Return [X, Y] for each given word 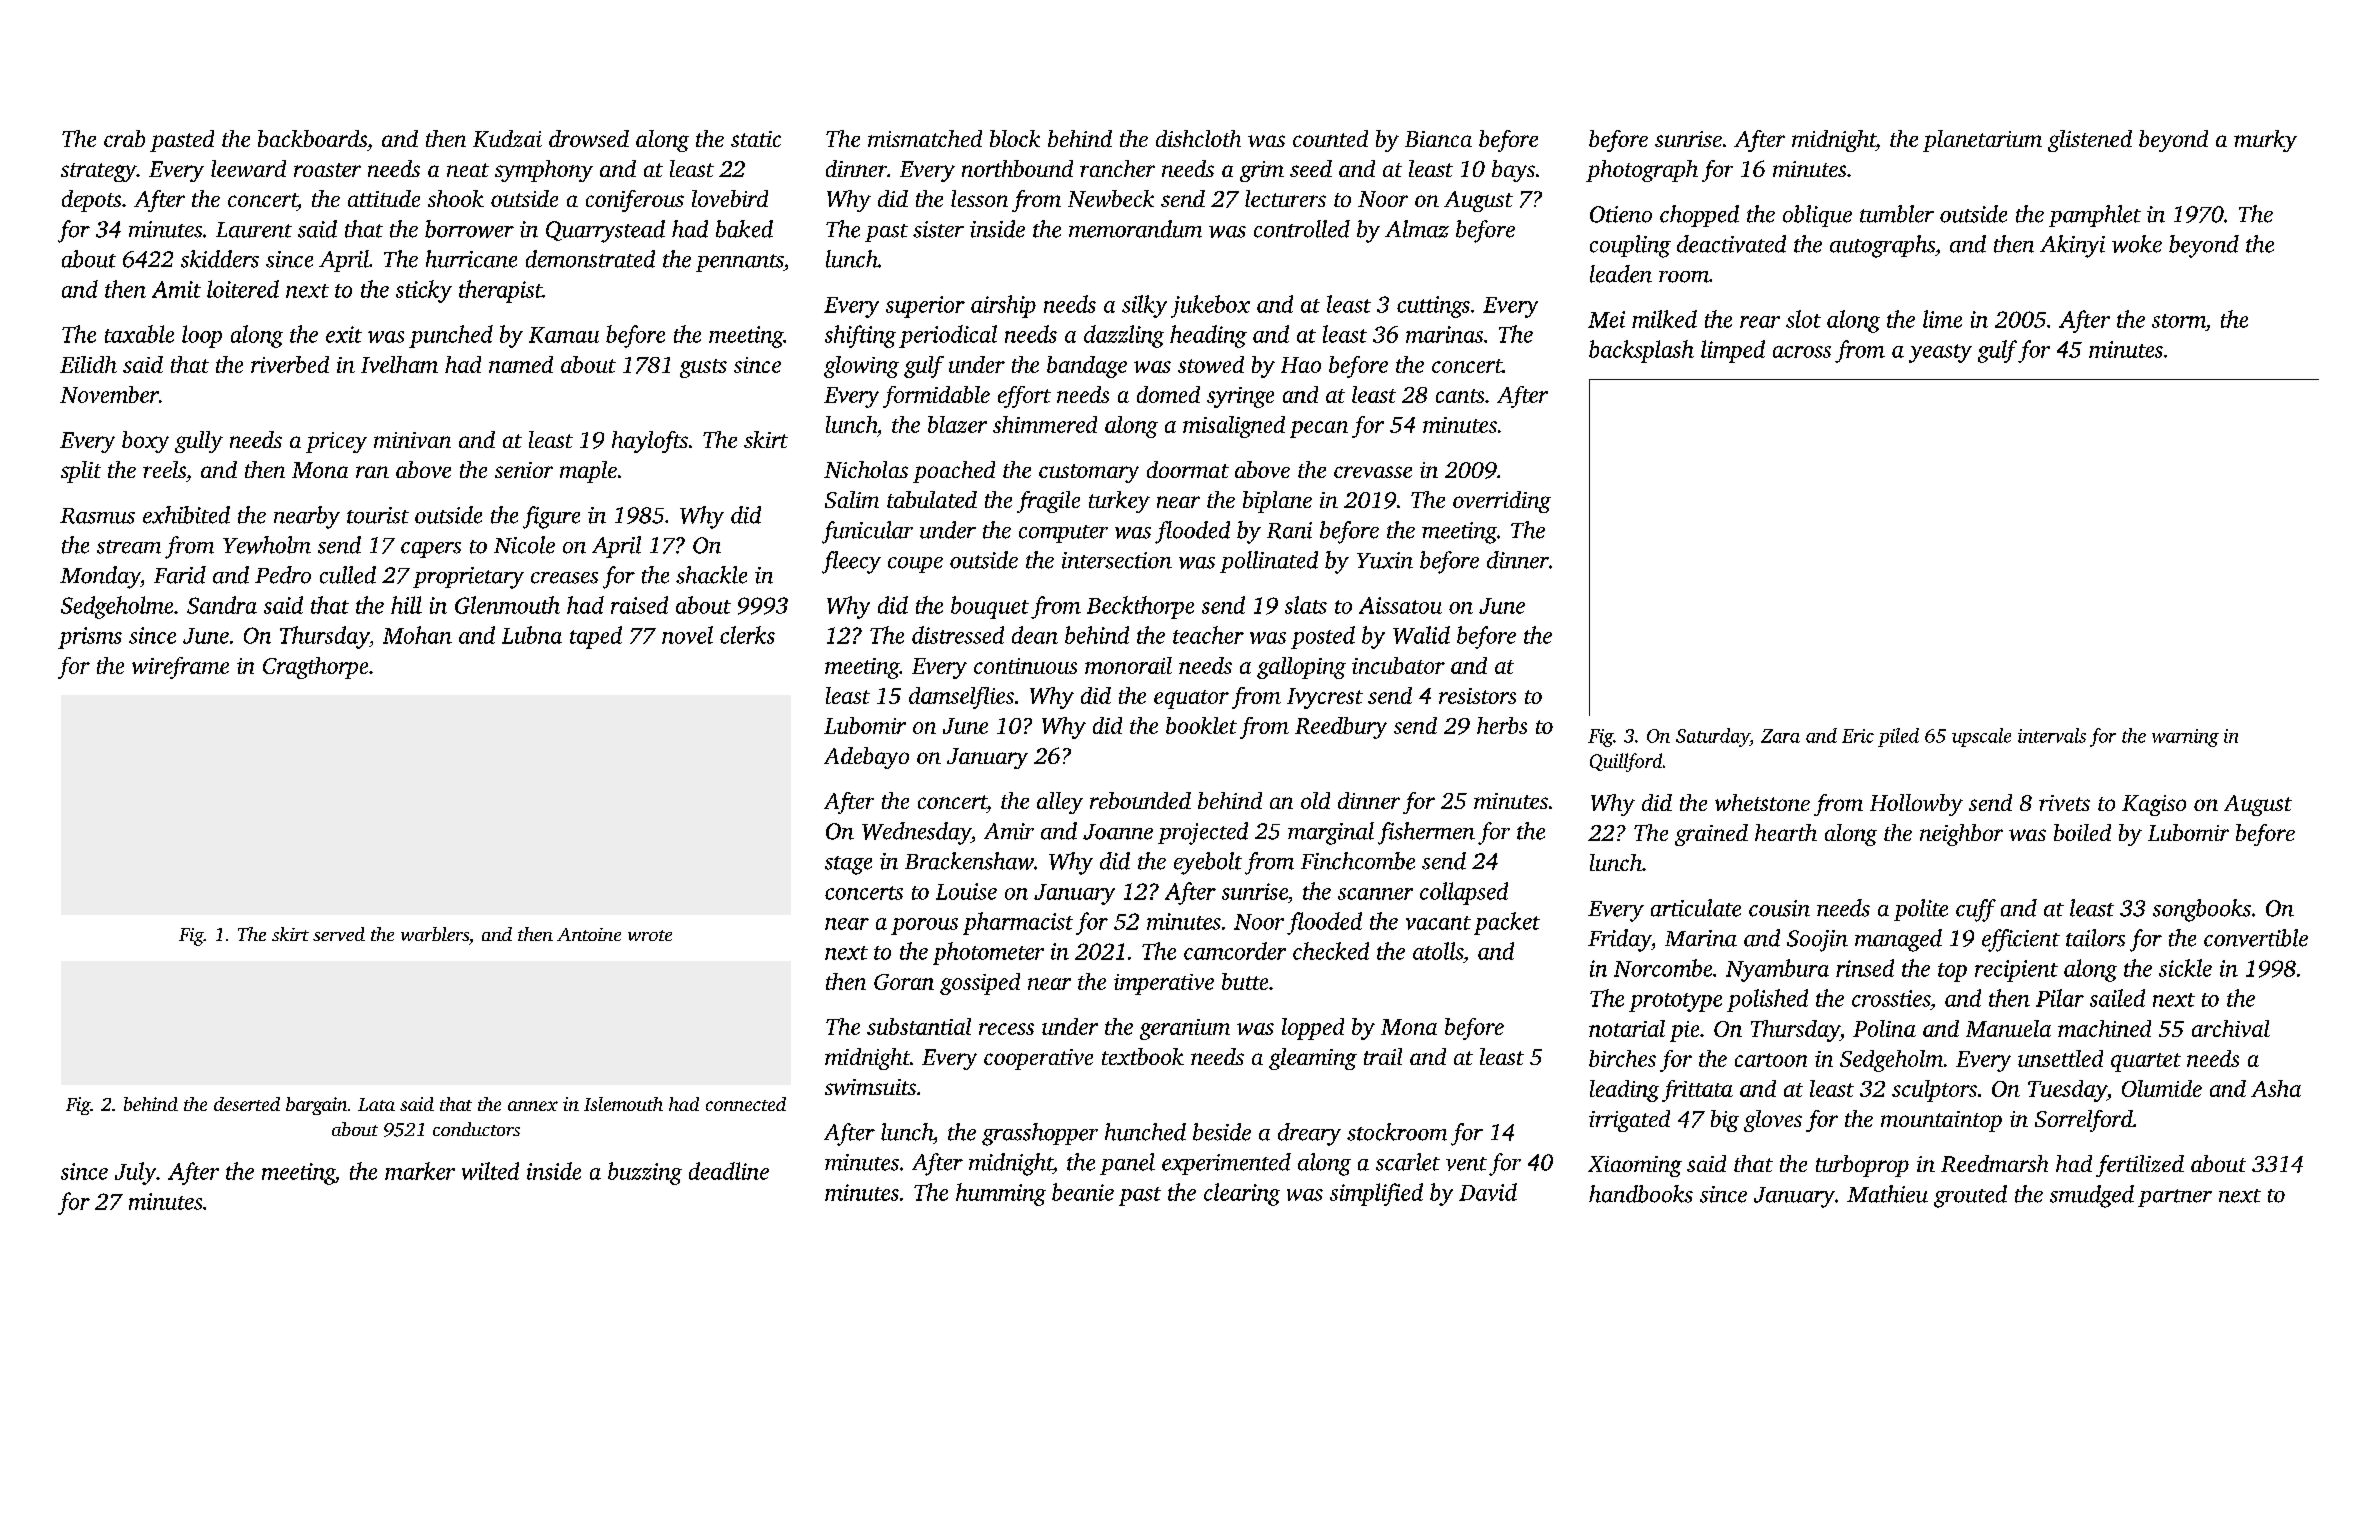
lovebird [730, 198]
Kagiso [2154, 805]
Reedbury [1341, 728]
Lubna [532, 635]
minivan [412, 440]
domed [1168, 394]
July [135, 1173]
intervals [2052, 735]
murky [2265, 141]
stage [848, 865]
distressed [958, 635]
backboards [312, 138]
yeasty [1940, 353]
